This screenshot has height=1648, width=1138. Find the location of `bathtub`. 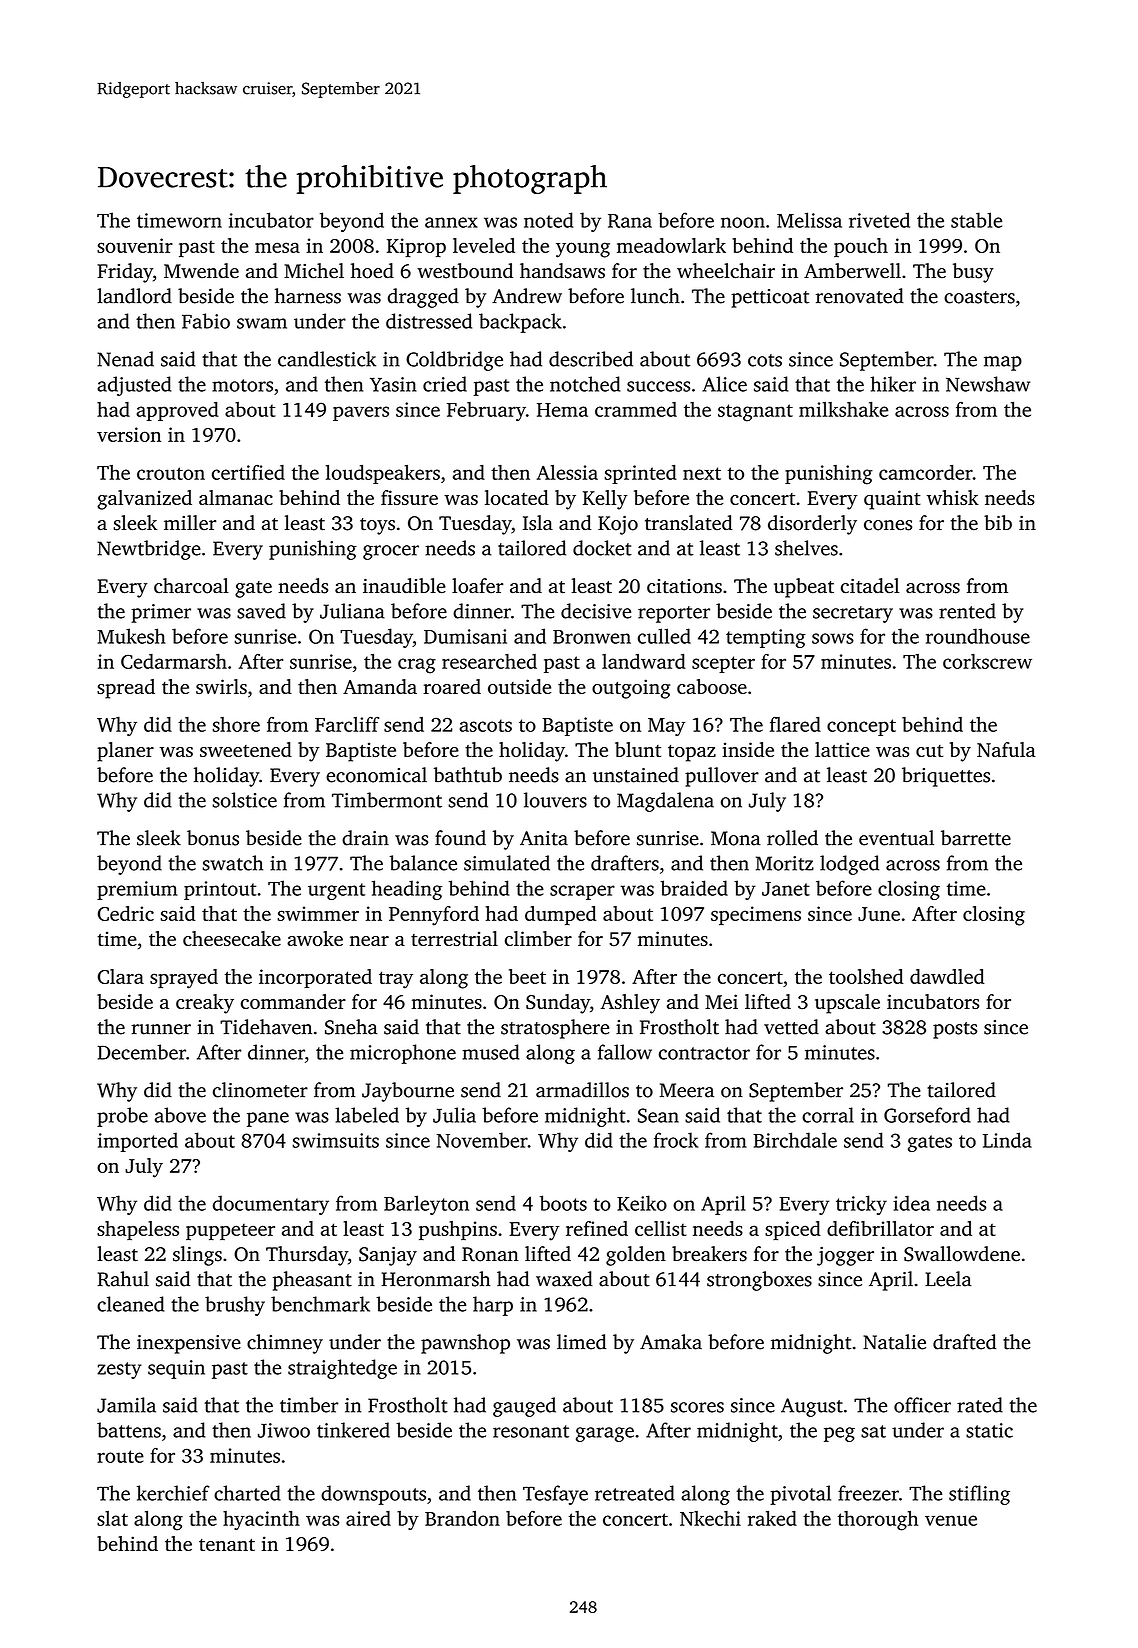

bathtub is located at coordinates (468, 775).
